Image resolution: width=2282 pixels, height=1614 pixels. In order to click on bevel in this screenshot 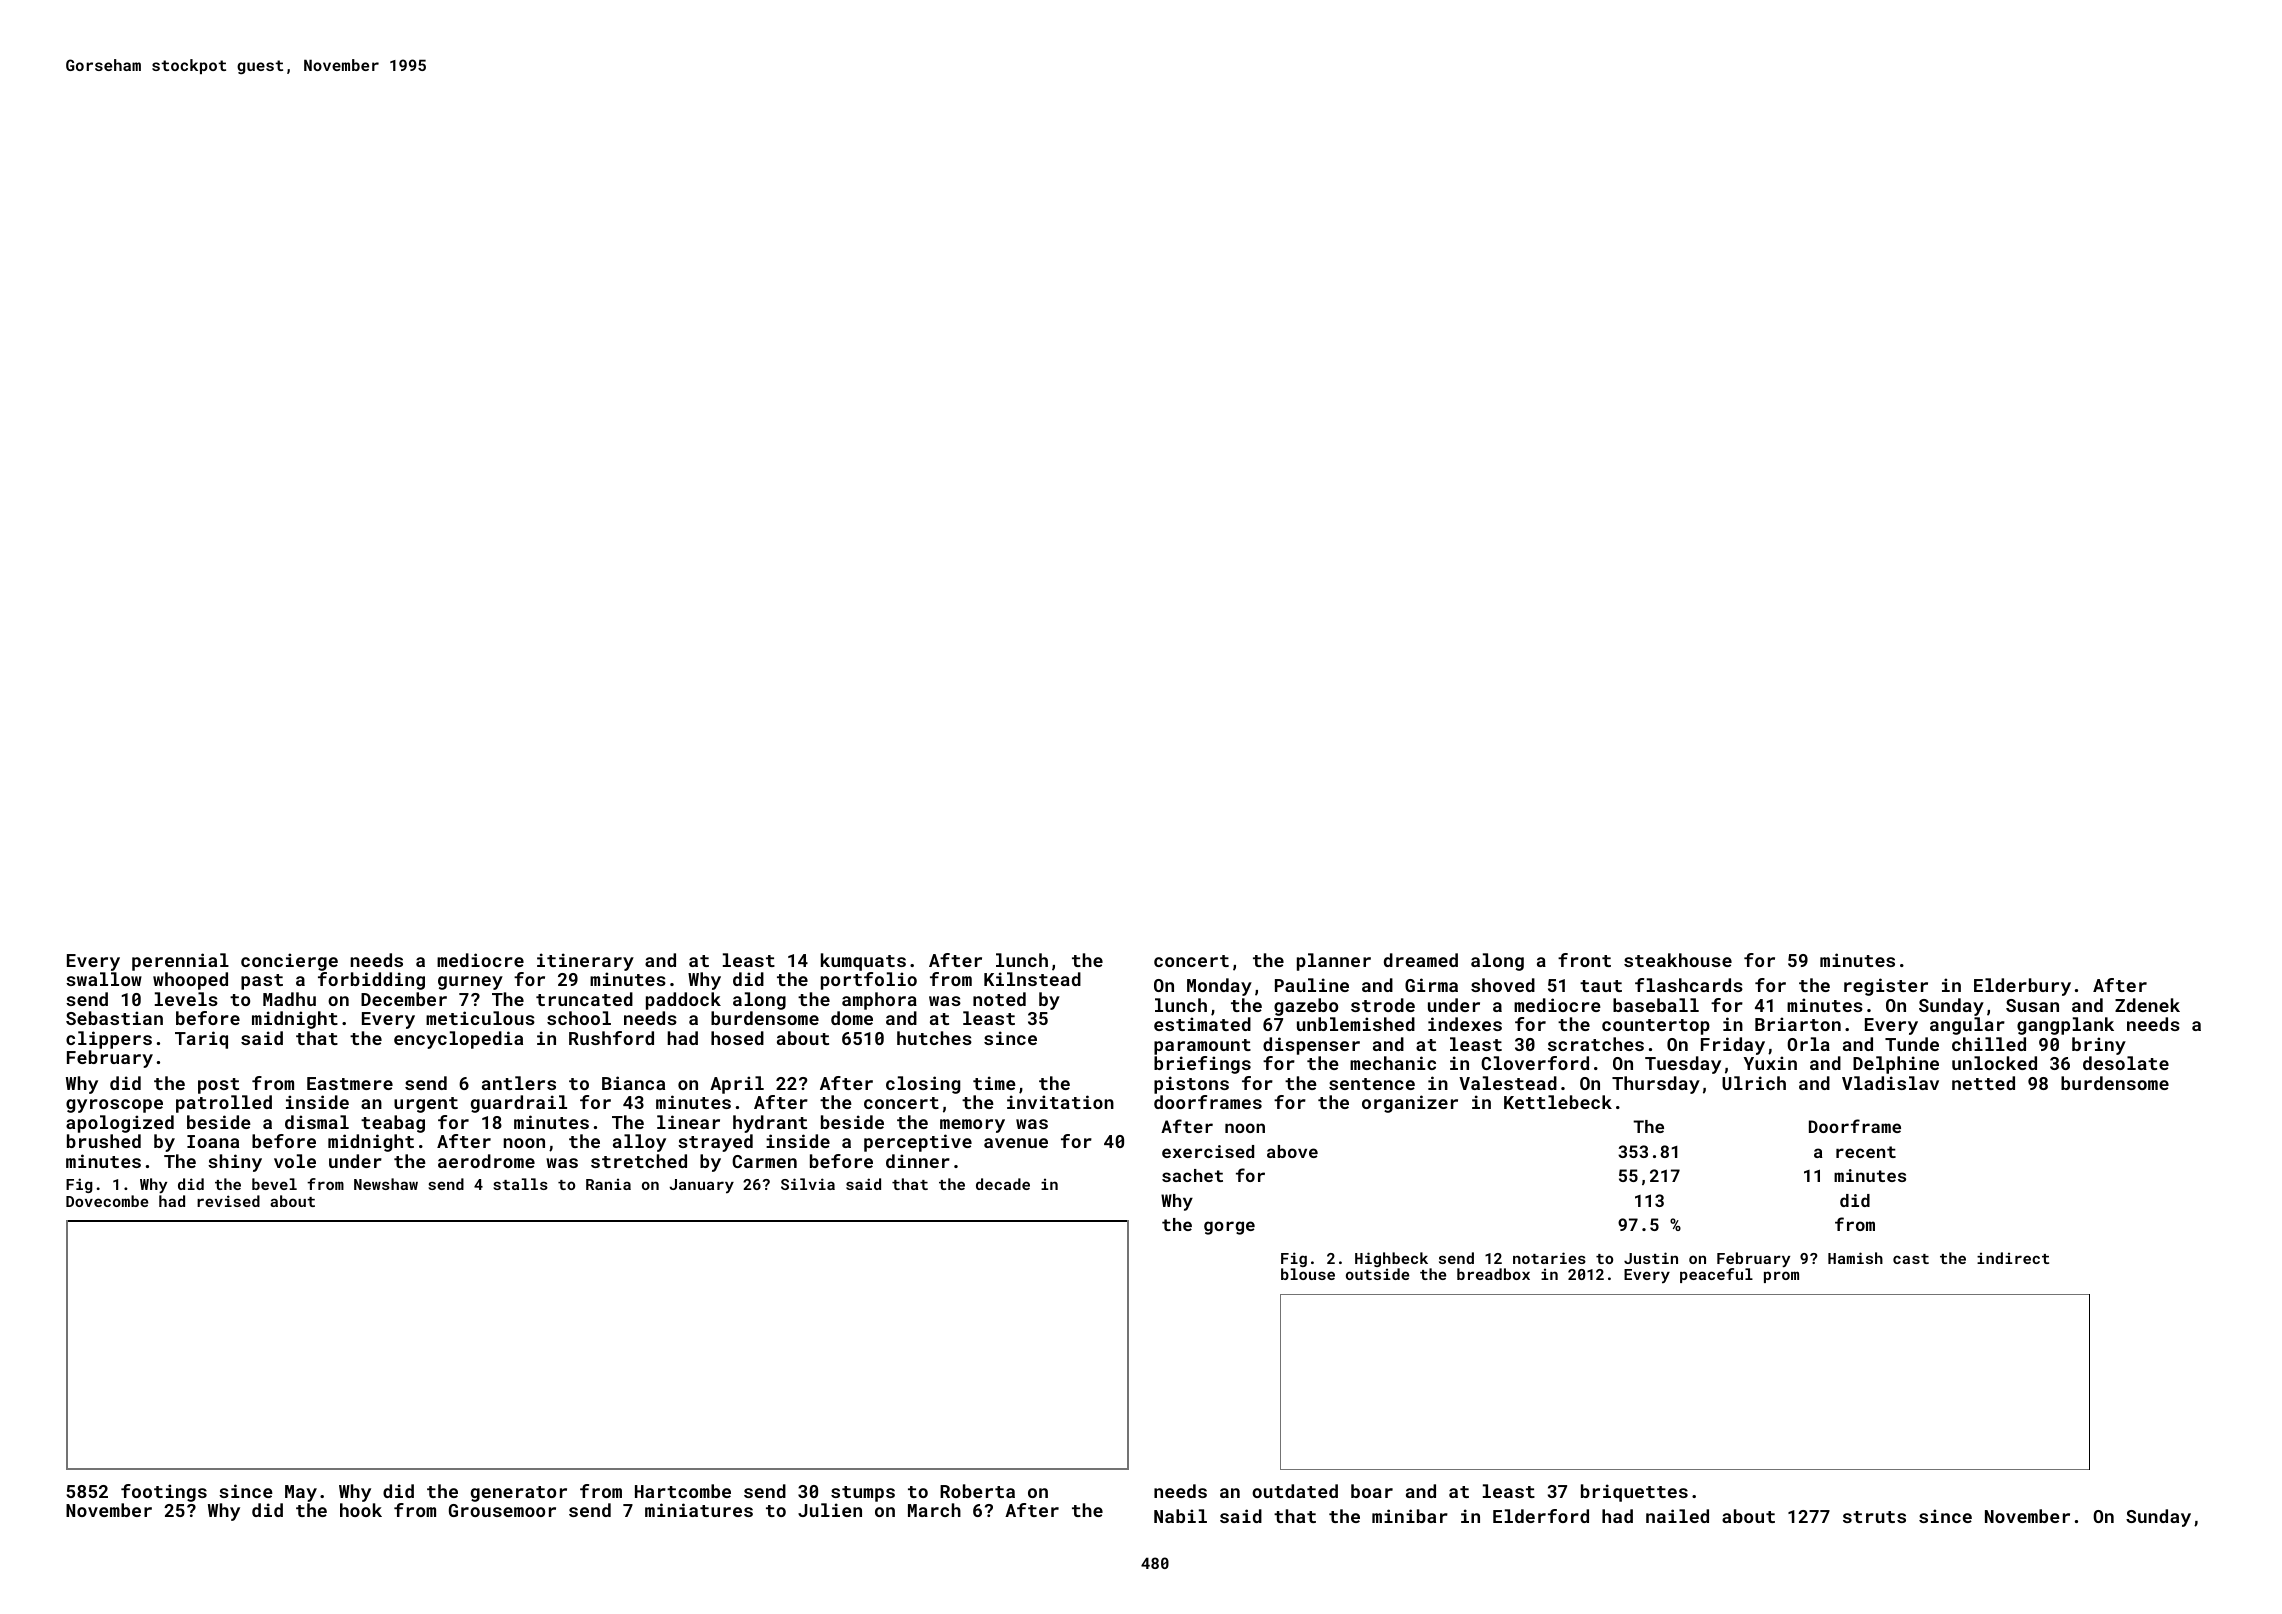, I will do `click(274, 1184)`.
